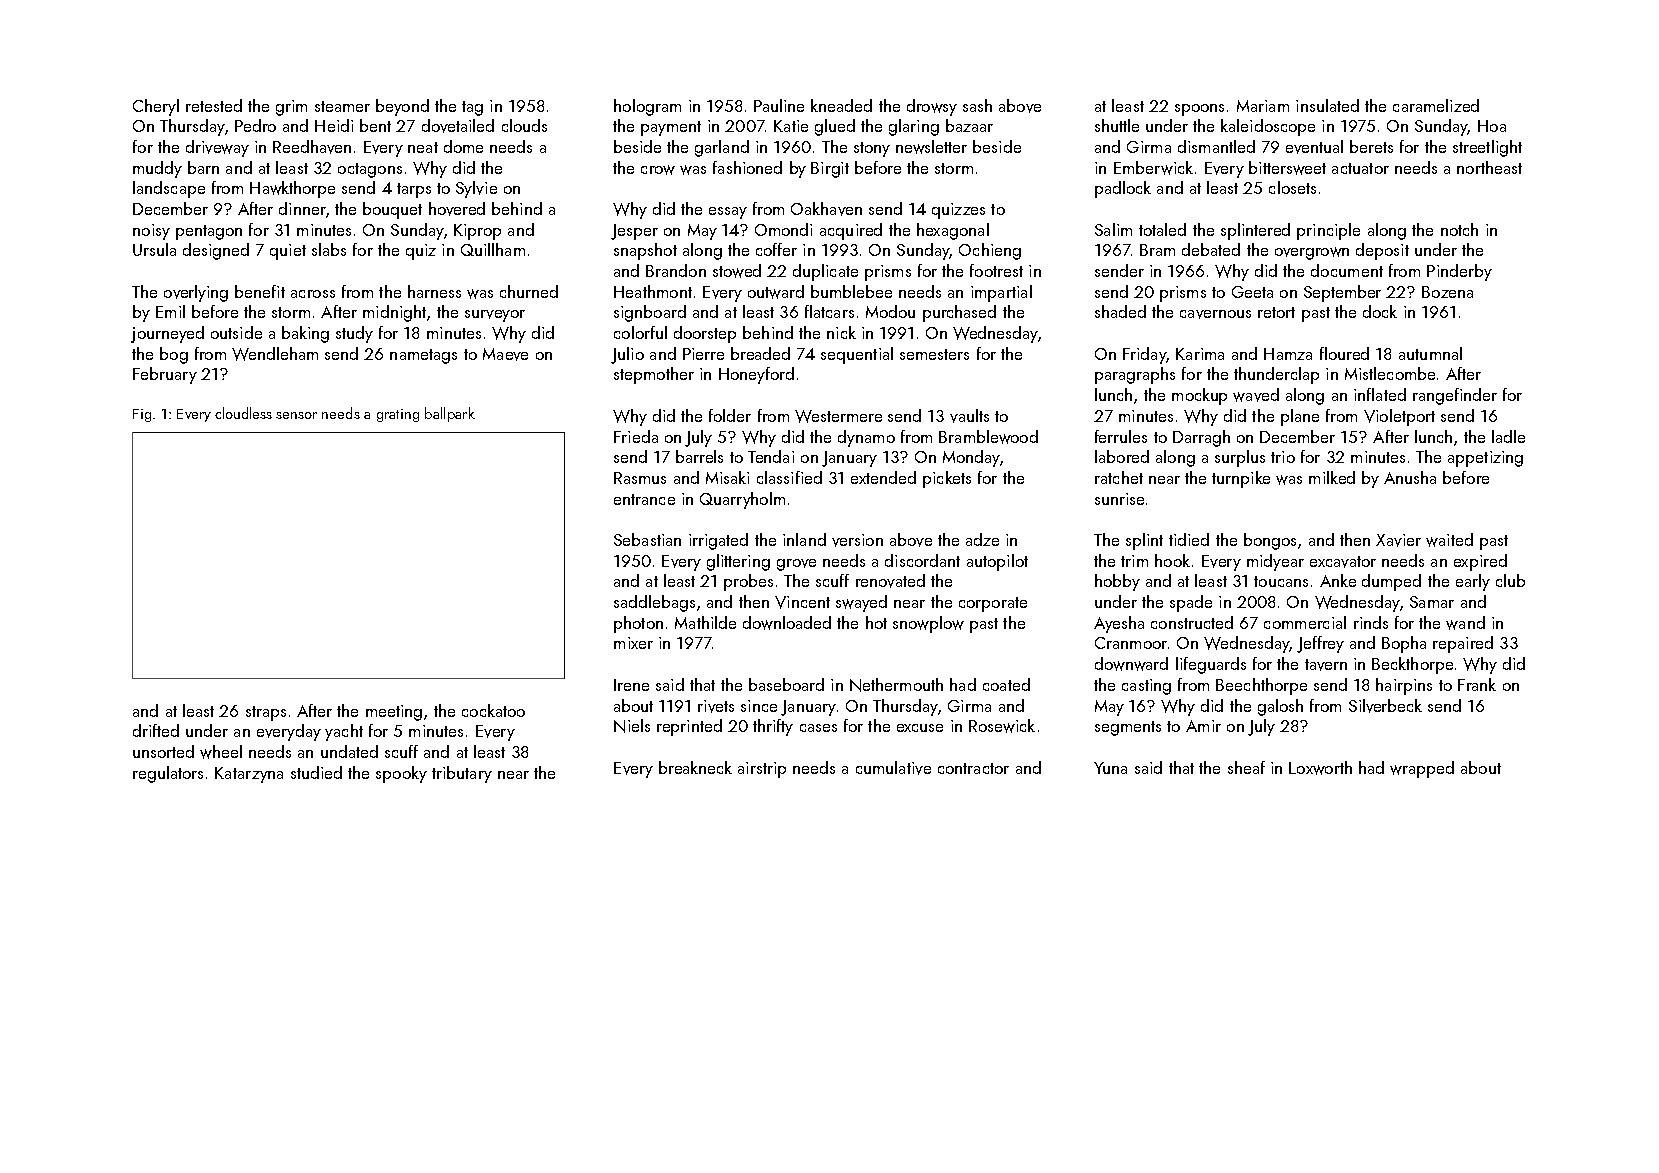 The width and height of the screenshot is (1659, 1173). Describe the element at coordinates (993, 604) in the screenshot. I see `corporate` at that location.
